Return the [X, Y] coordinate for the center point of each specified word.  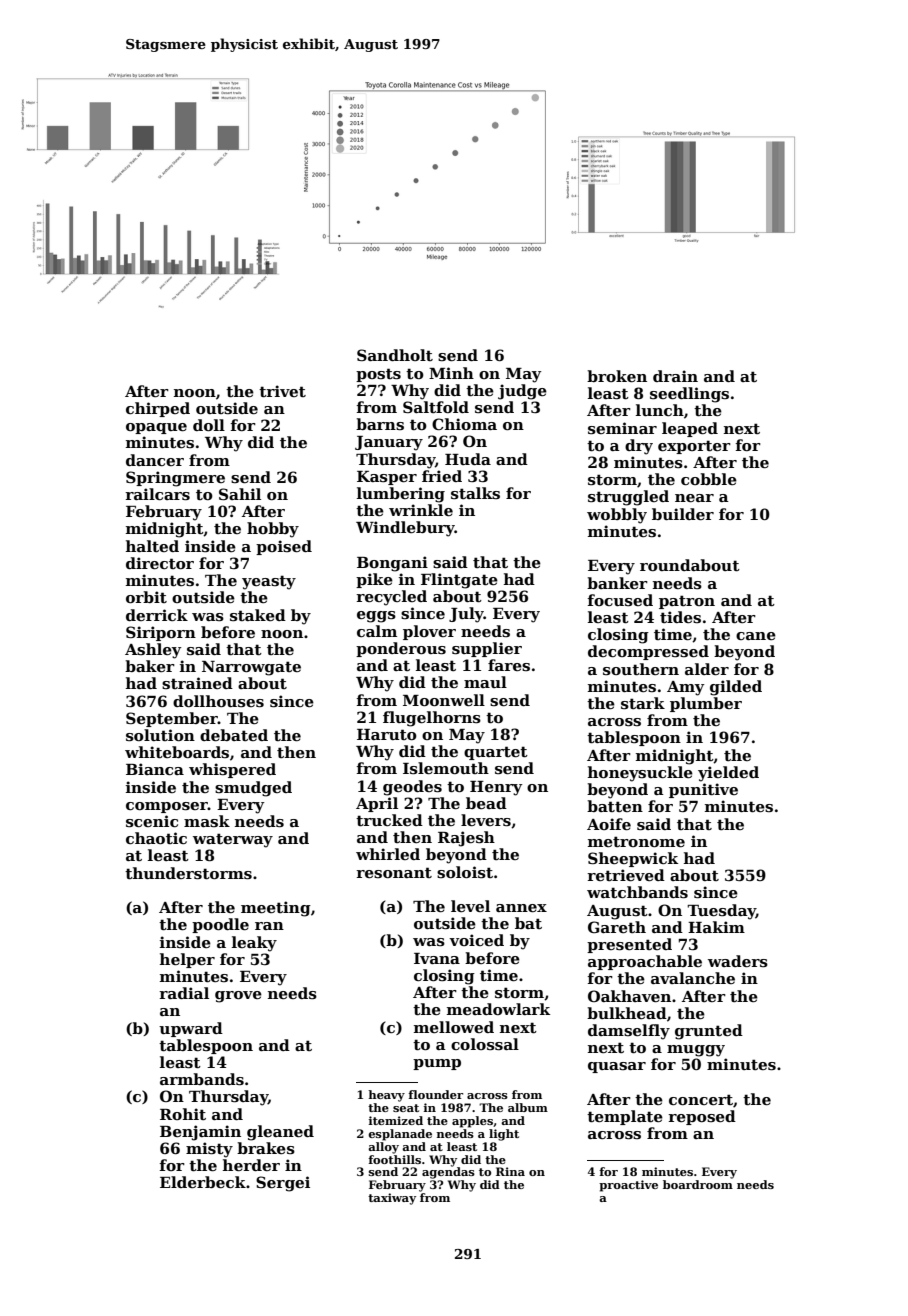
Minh [451, 373]
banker [617, 583]
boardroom [698, 1184]
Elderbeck [203, 1182]
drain [675, 376]
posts [378, 375]
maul [485, 682]
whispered [232, 770]
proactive [628, 1186]
